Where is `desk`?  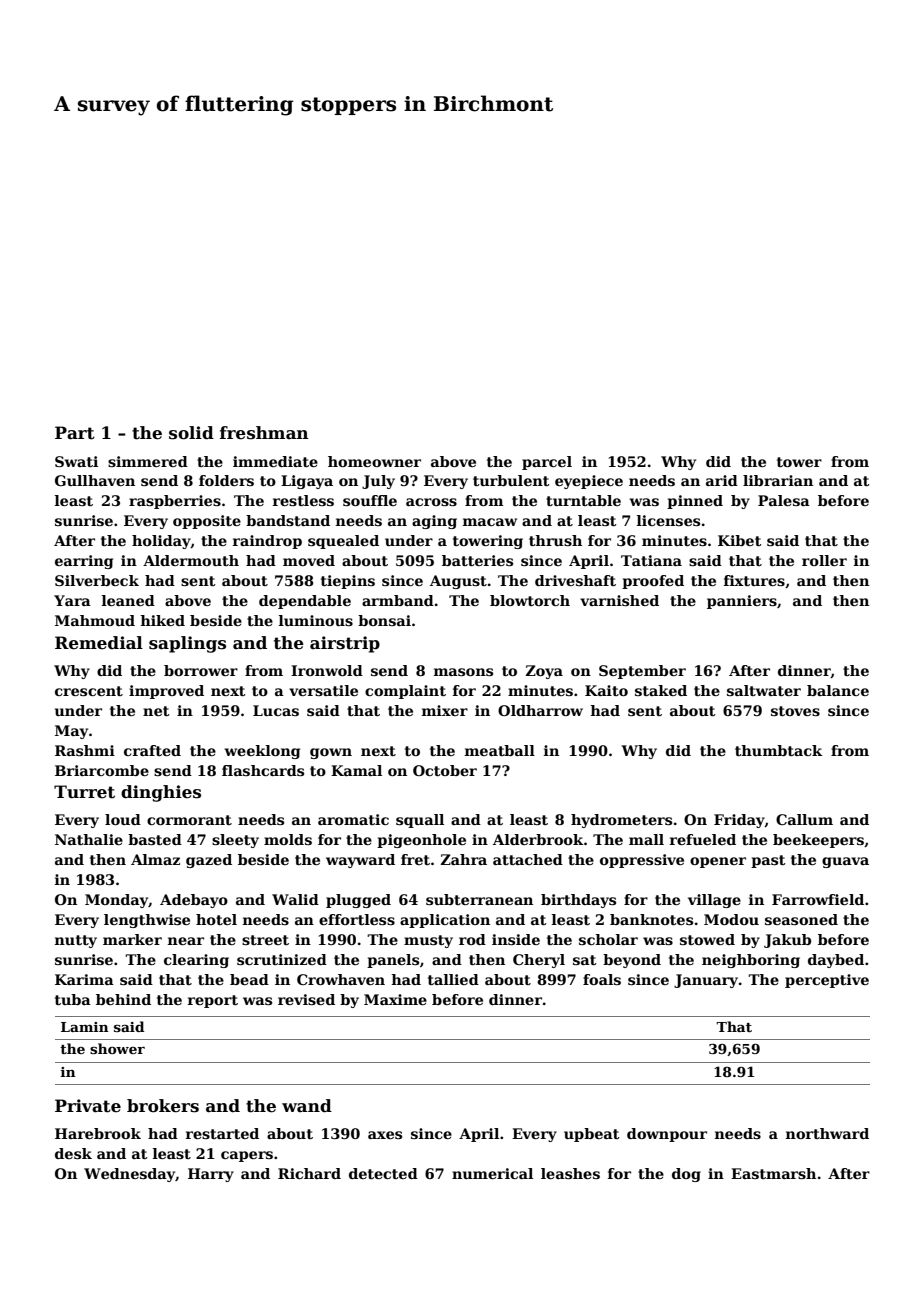 desk is located at coordinates (73, 1153).
